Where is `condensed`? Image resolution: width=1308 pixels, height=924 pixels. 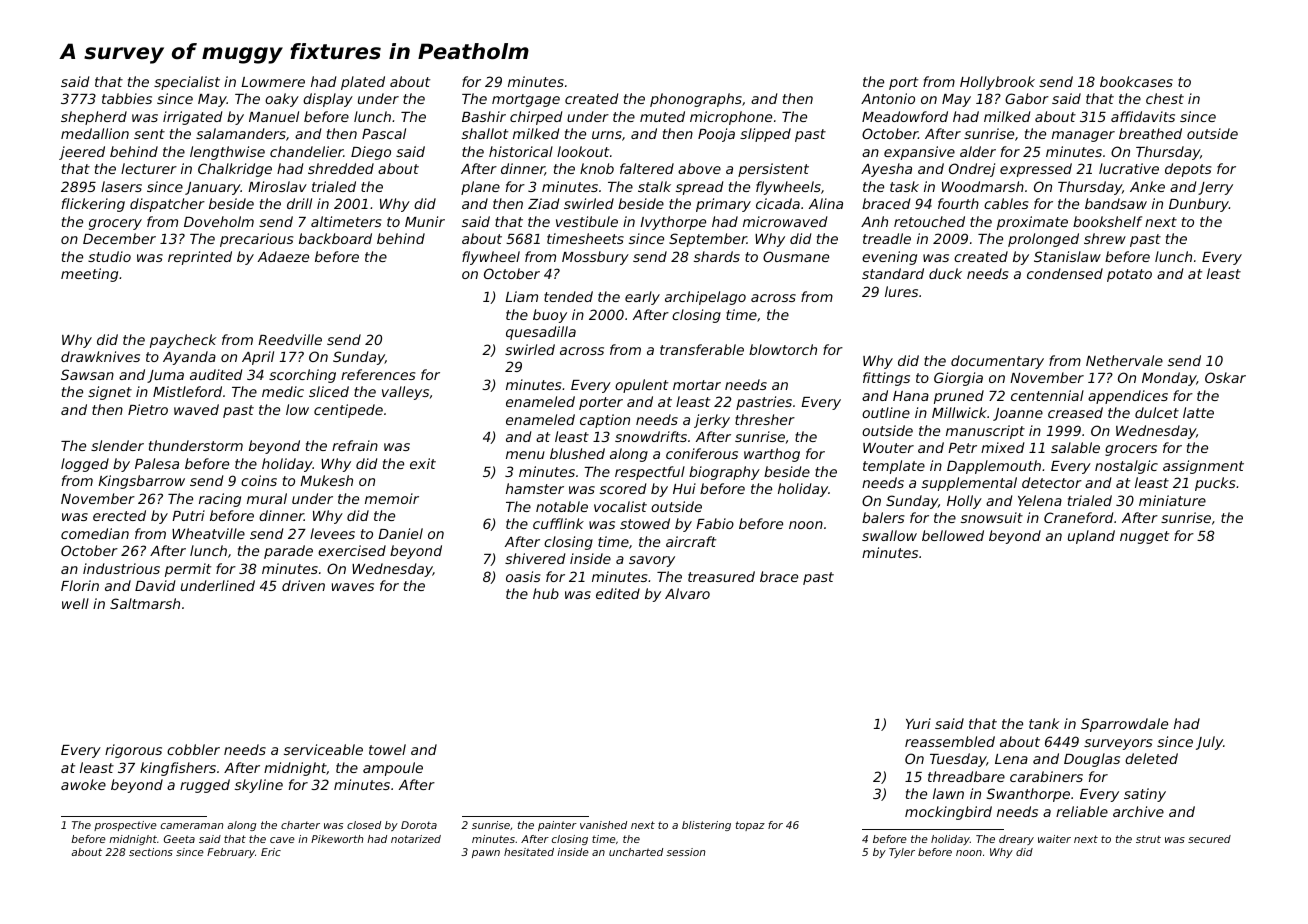
condensed is located at coordinates (1065, 273).
